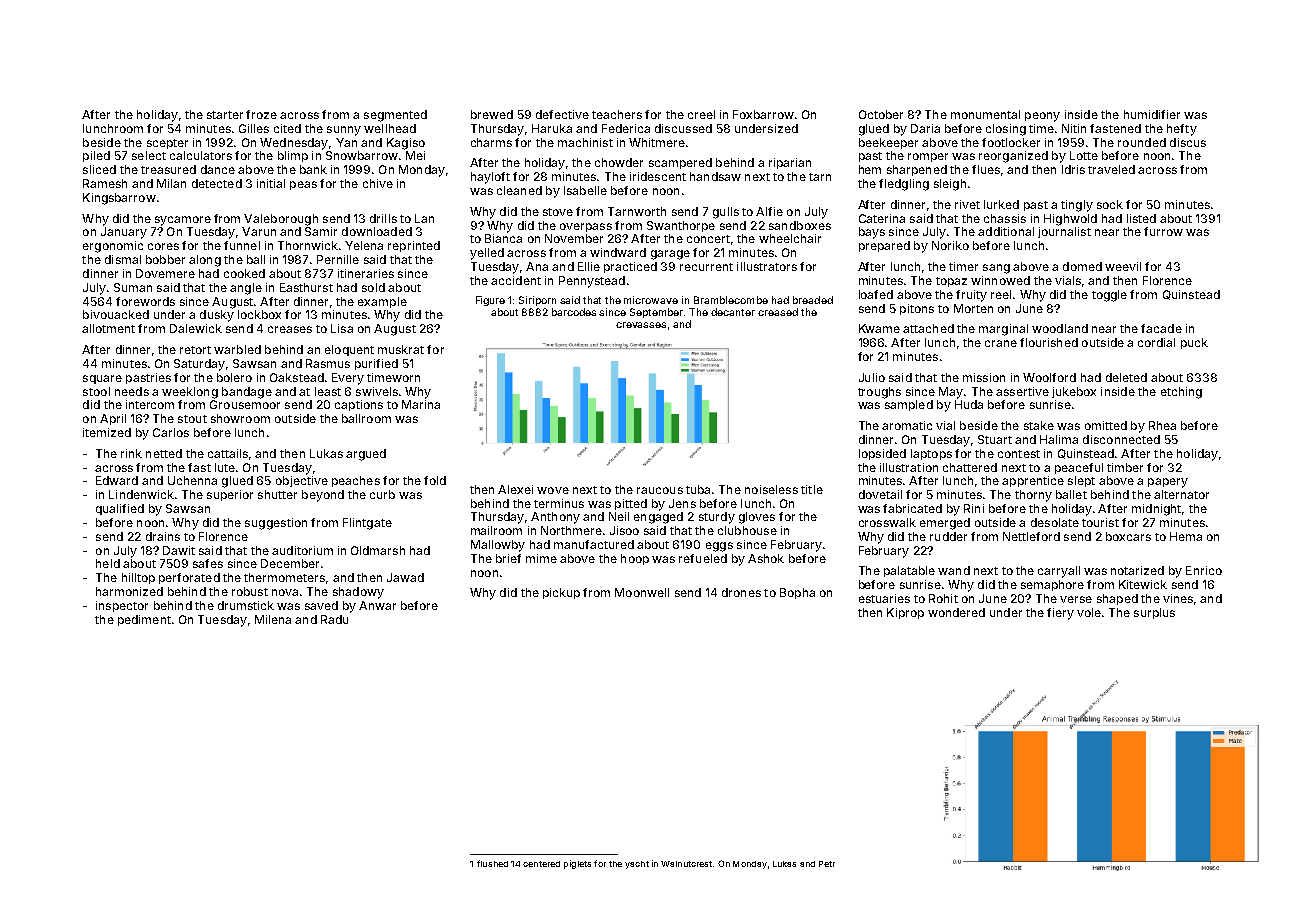  I want to click on muskrat, so click(401, 349).
